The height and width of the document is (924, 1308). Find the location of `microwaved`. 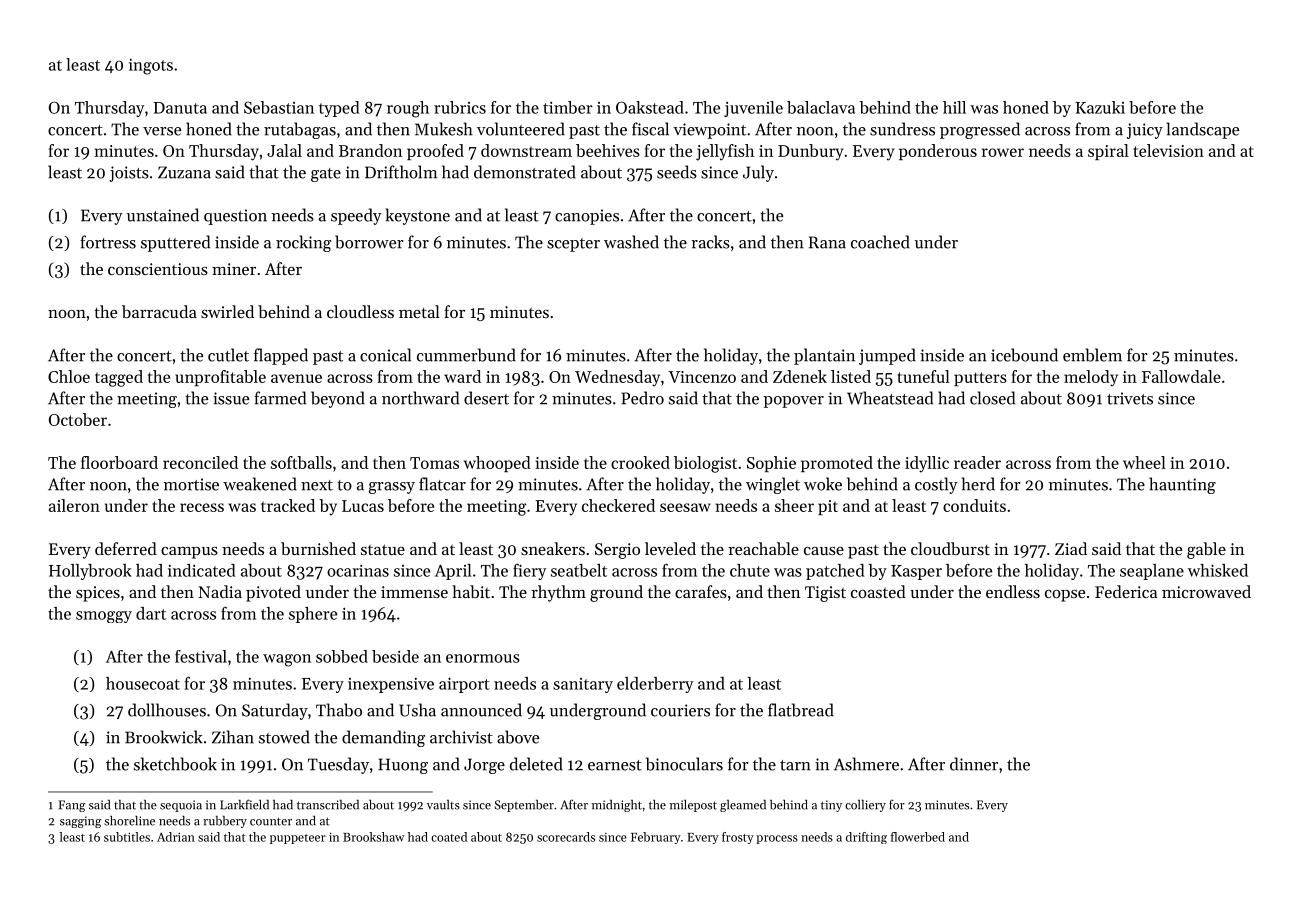

microwaved is located at coordinates (1206, 591).
